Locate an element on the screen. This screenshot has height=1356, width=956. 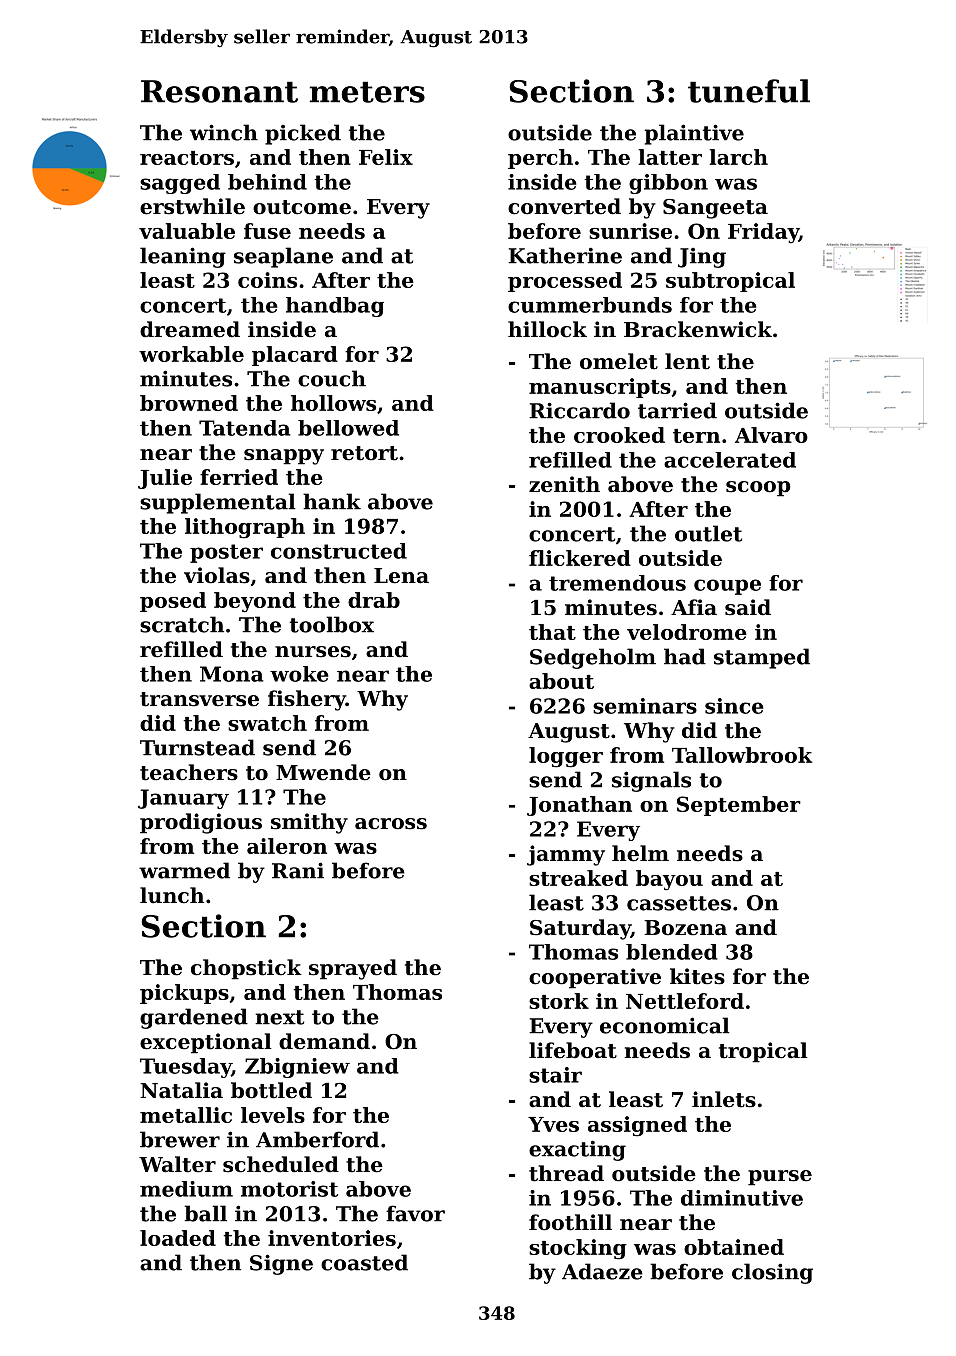
violas is located at coordinates (217, 575).
